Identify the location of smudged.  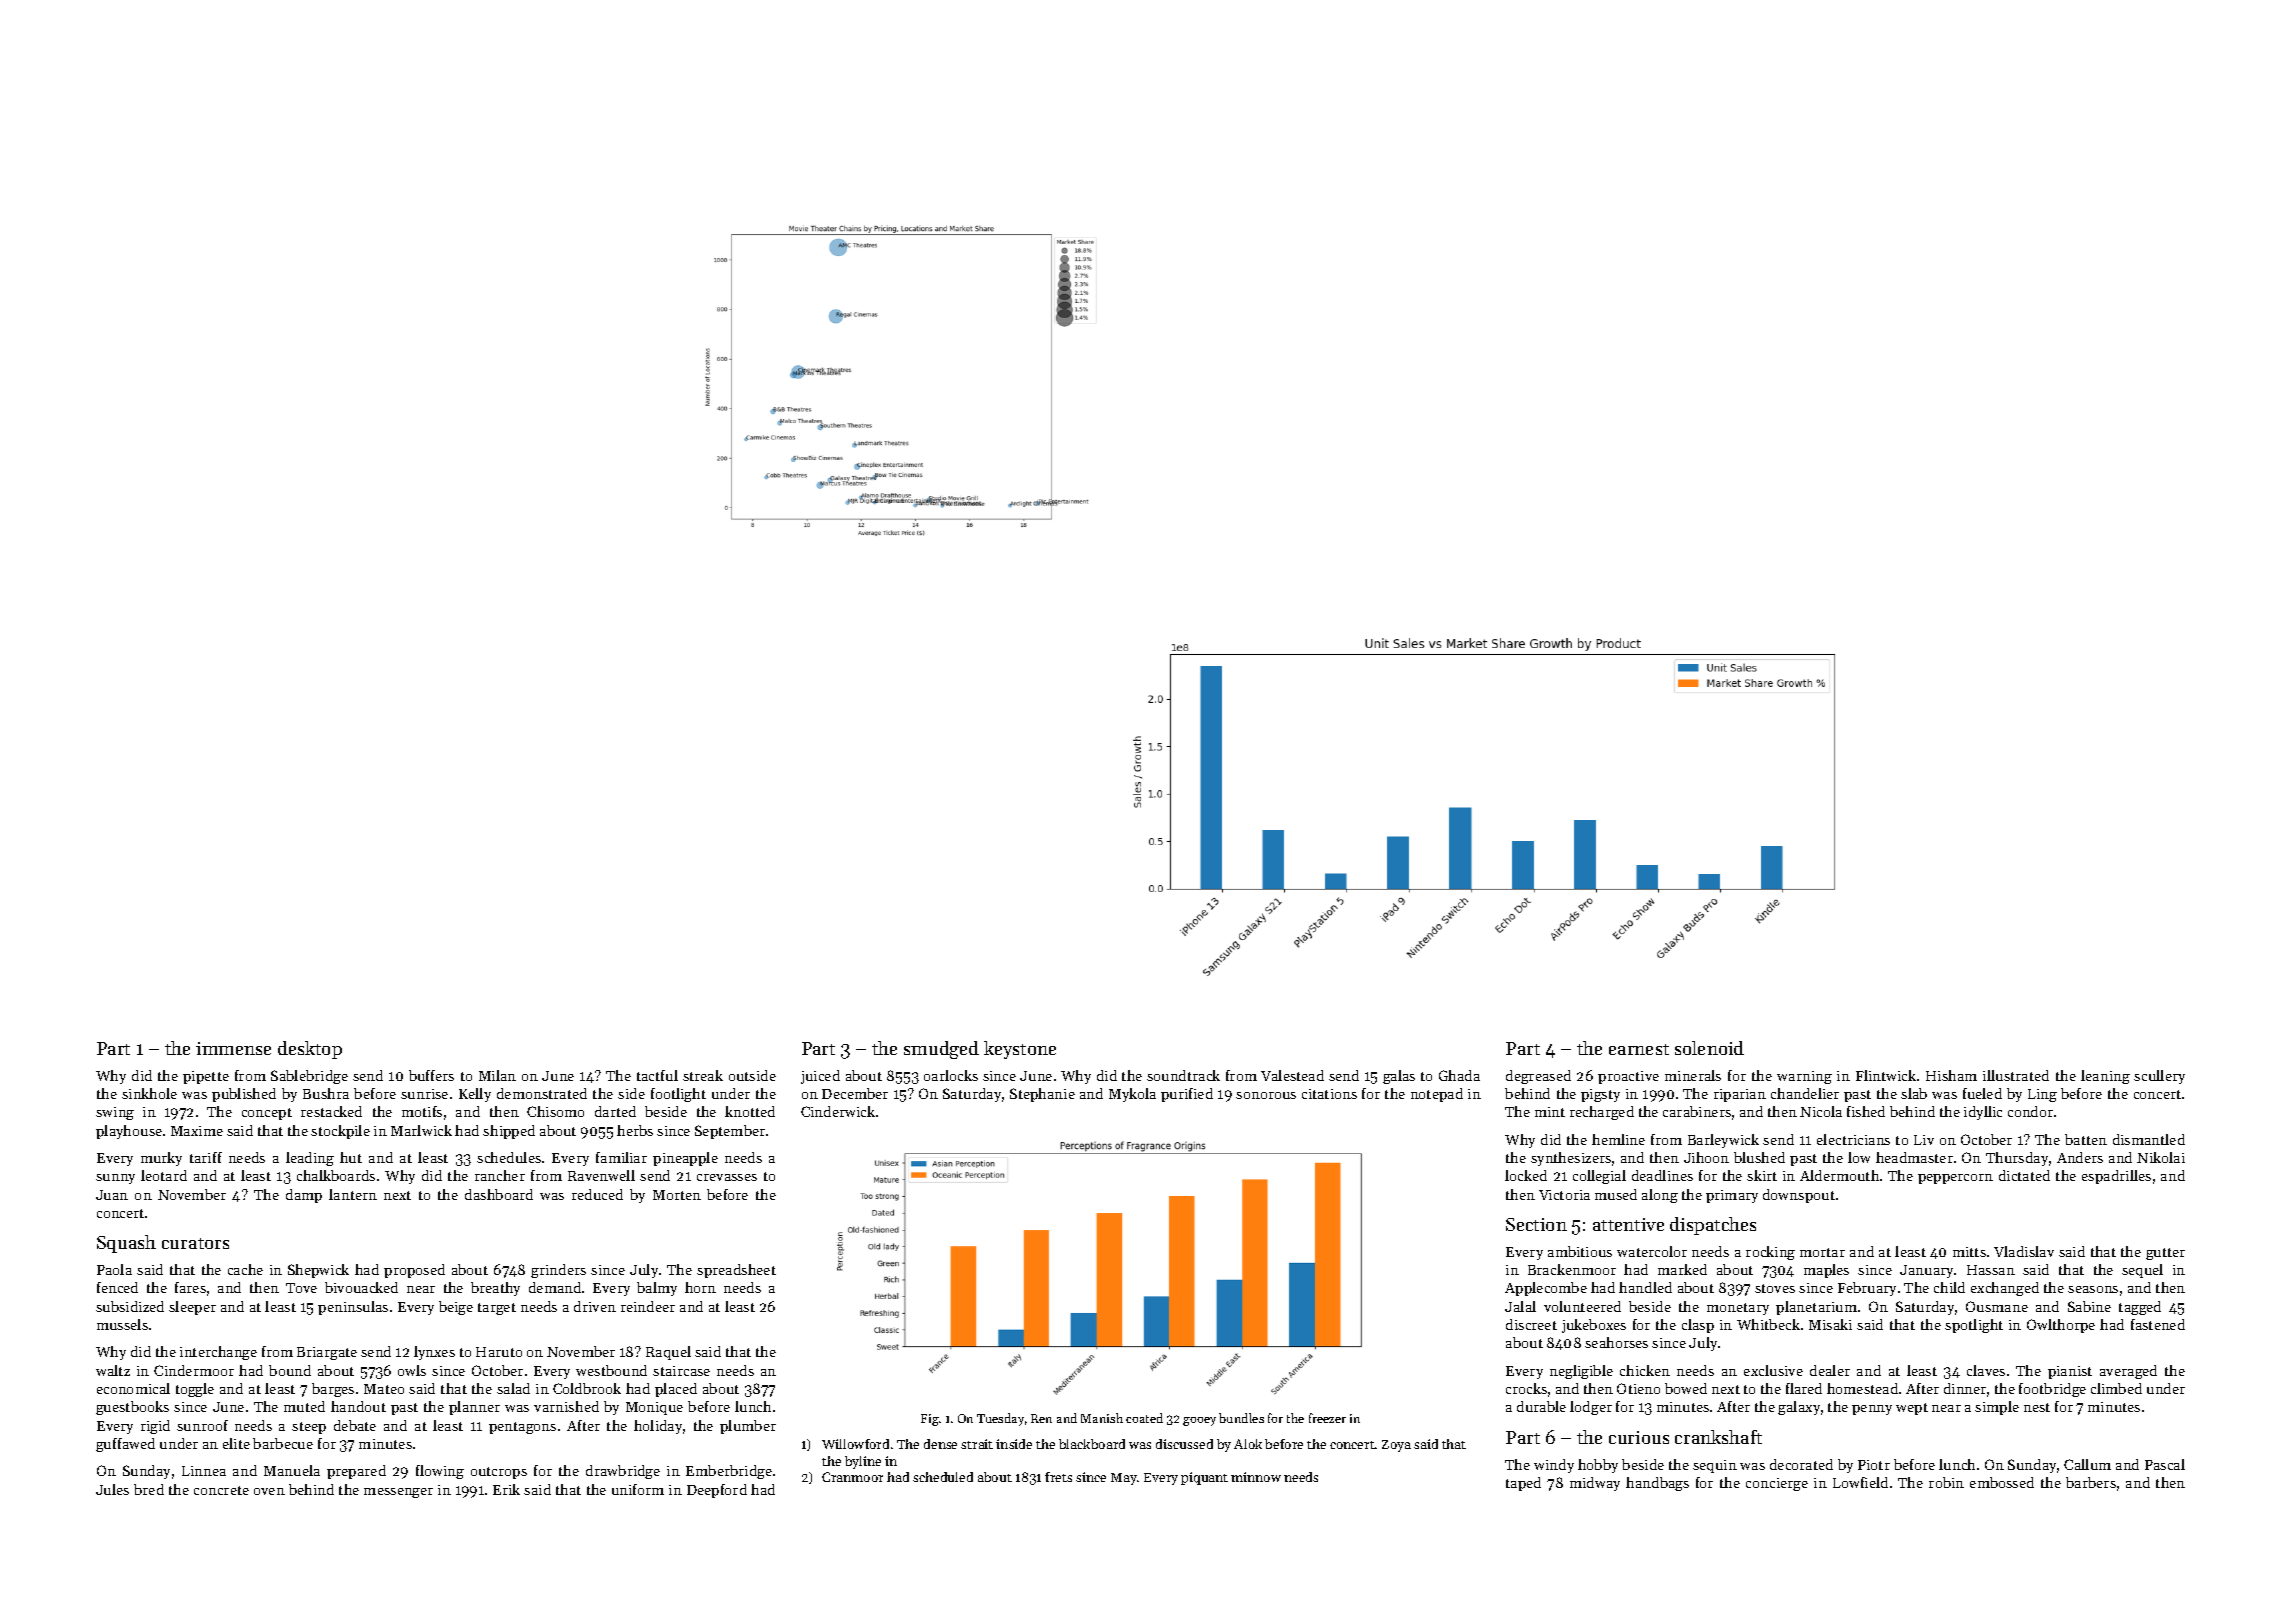
(941, 1050).
